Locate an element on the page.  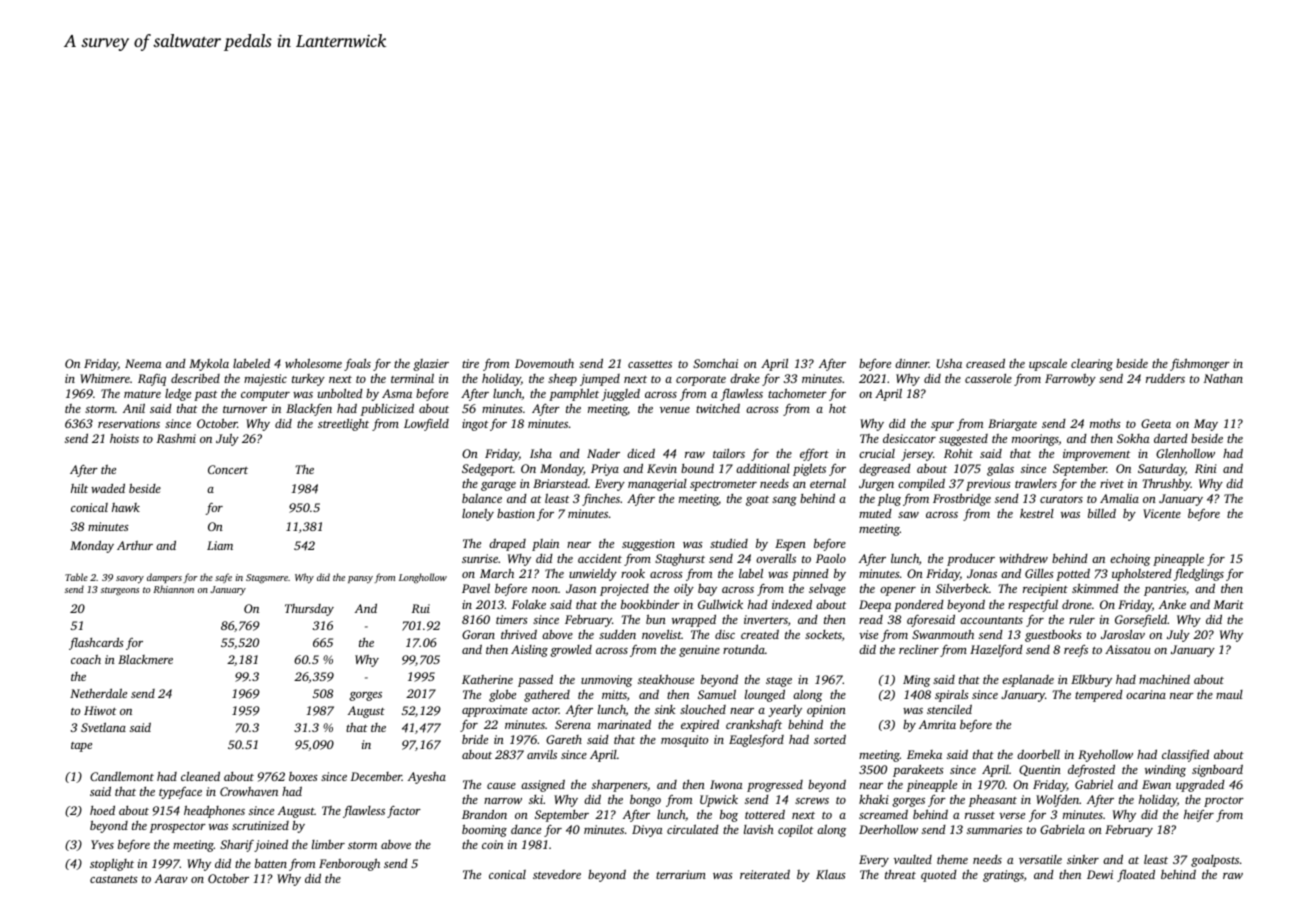
Svetlana is located at coordinates (103, 727).
